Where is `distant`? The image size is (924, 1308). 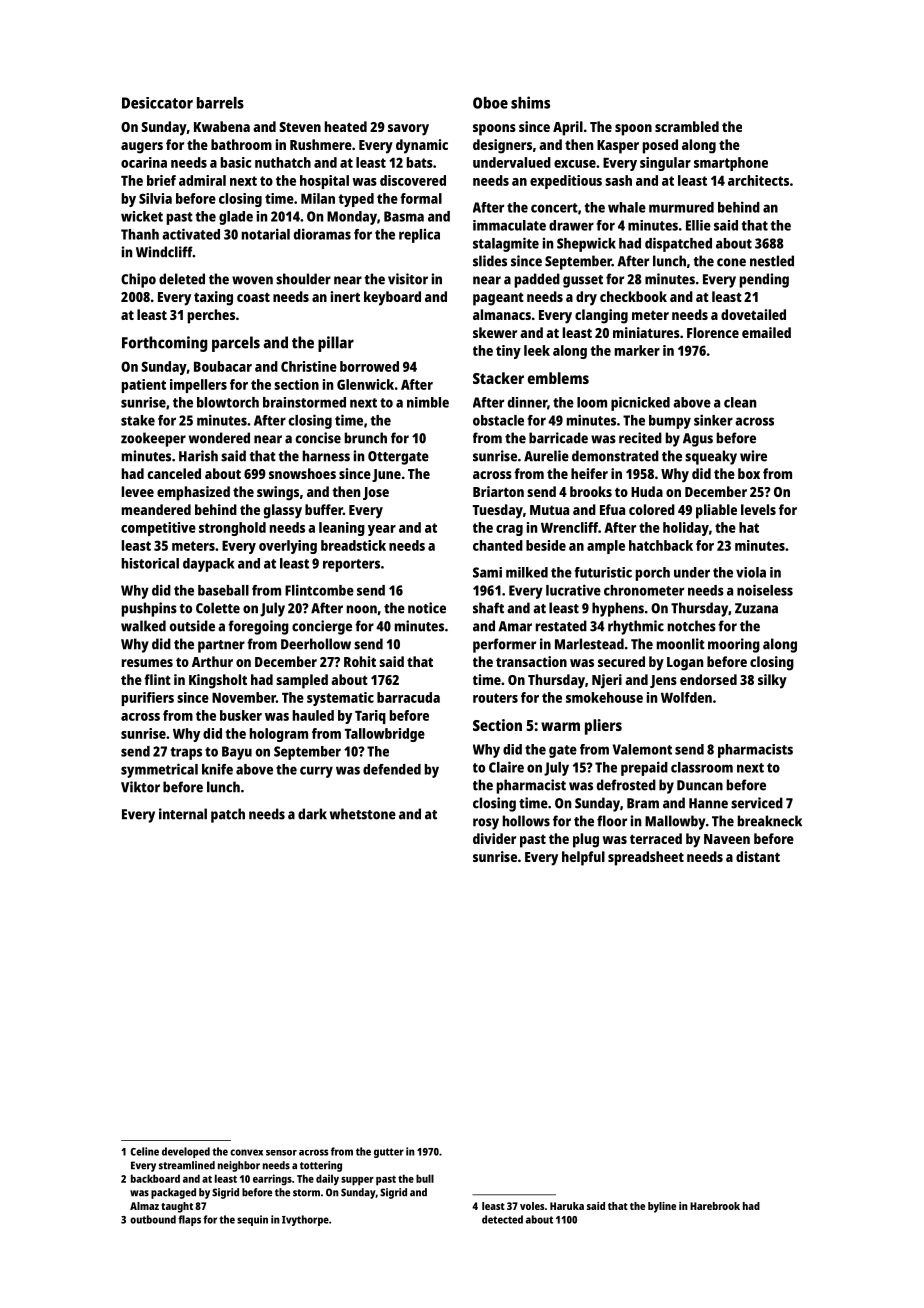 distant is located at coordinates (758, 856).
